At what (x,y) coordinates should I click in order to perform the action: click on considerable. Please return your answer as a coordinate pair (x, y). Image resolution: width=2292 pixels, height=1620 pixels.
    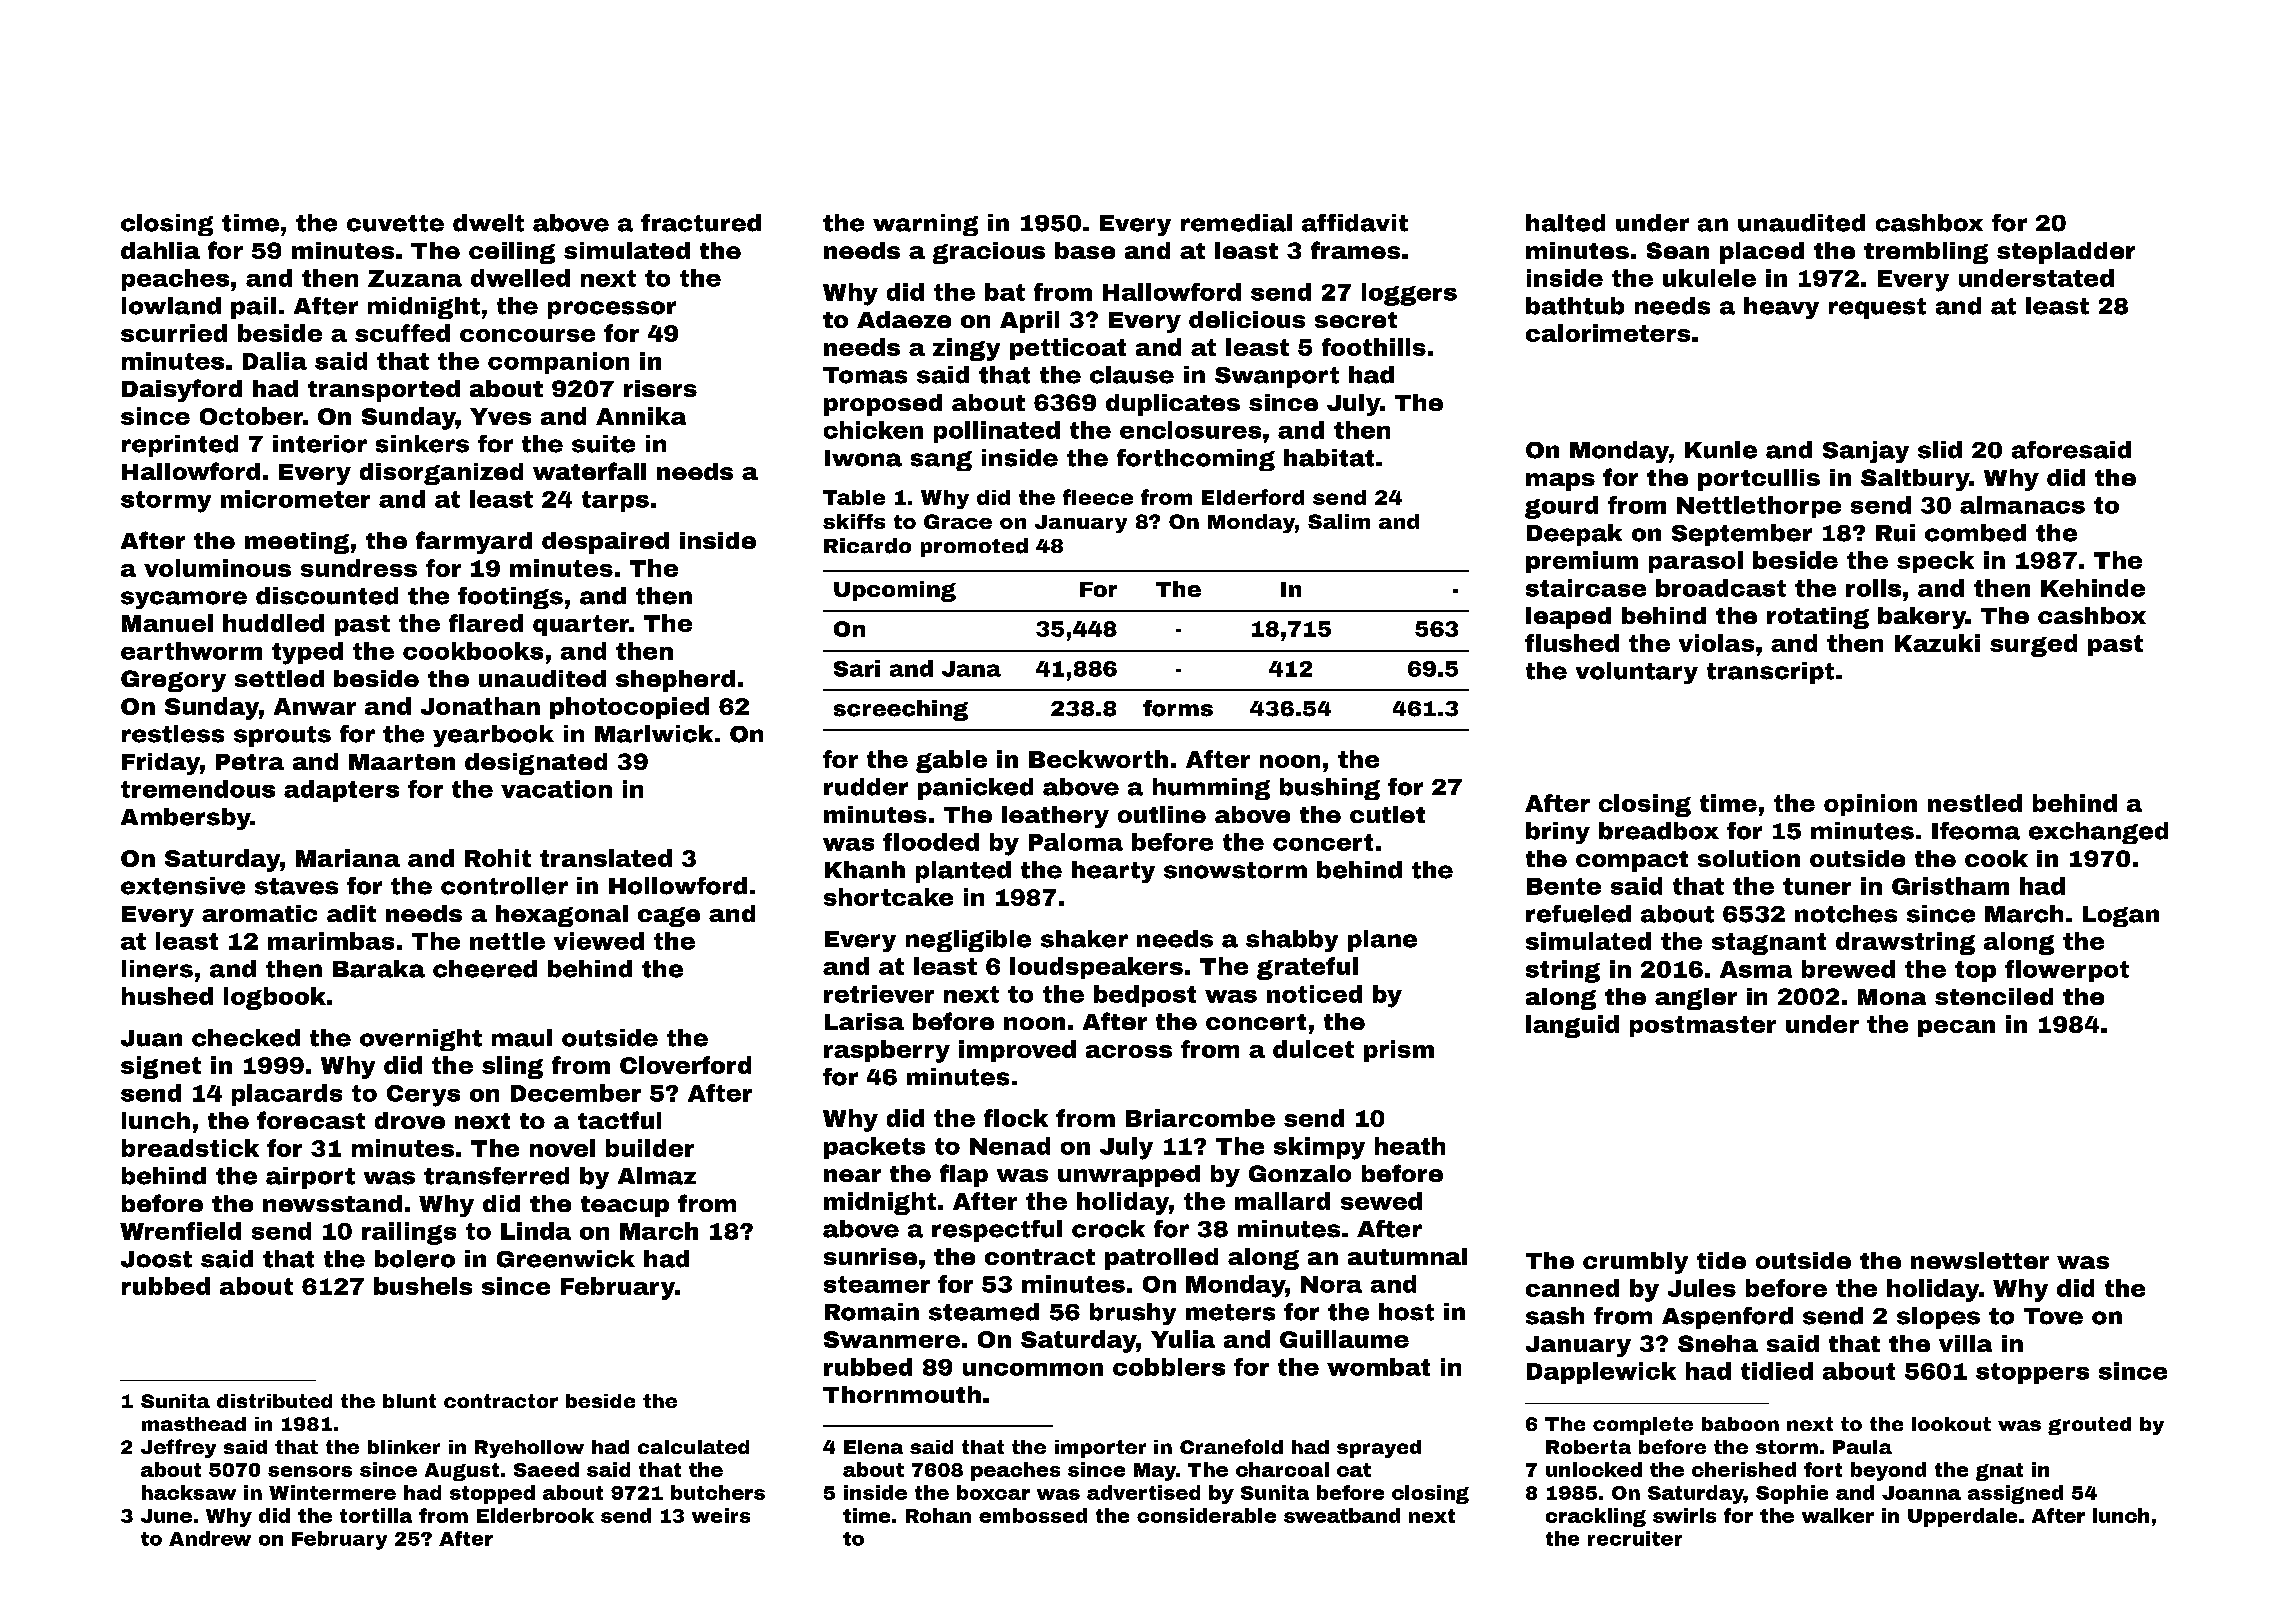
    Looking at the image, I should click on (1206, 1515).
